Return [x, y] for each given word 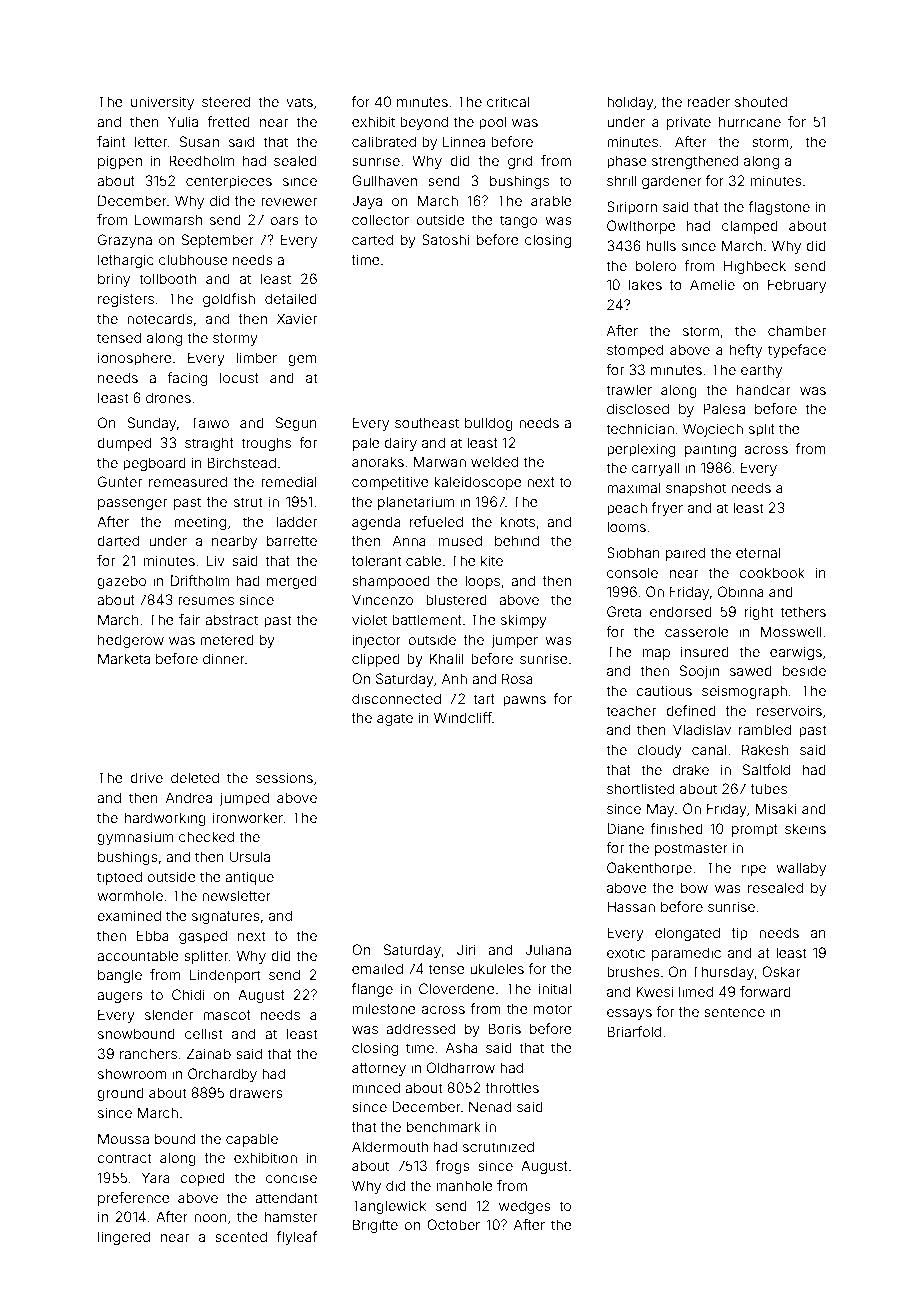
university [162, 103]
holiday [630, 103]
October [453, 1224]
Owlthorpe [641, 227]
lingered [124, 1238]
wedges [525, 1207]
